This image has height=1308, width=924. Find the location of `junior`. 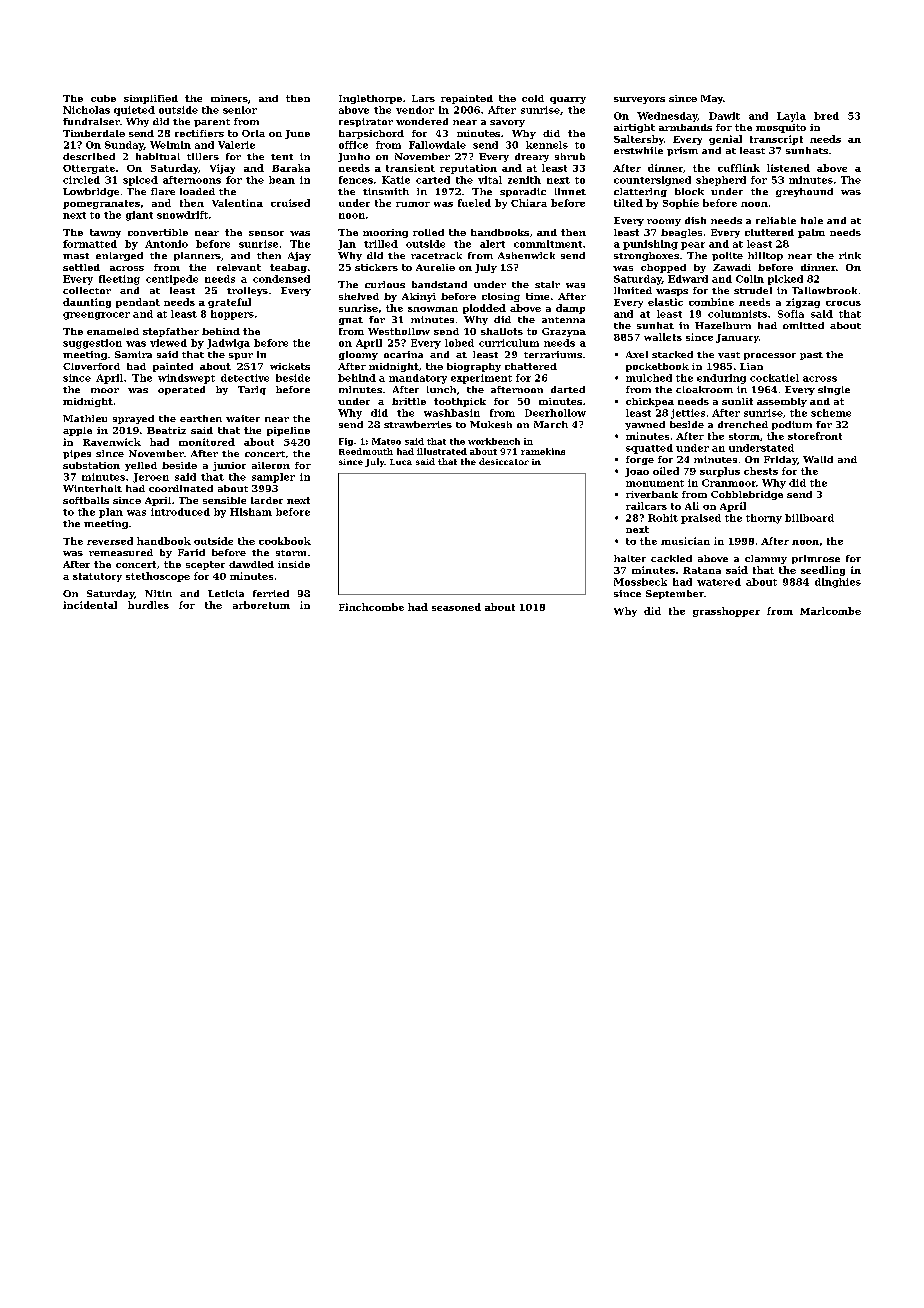

junior is located at coordinates (229, 466).
